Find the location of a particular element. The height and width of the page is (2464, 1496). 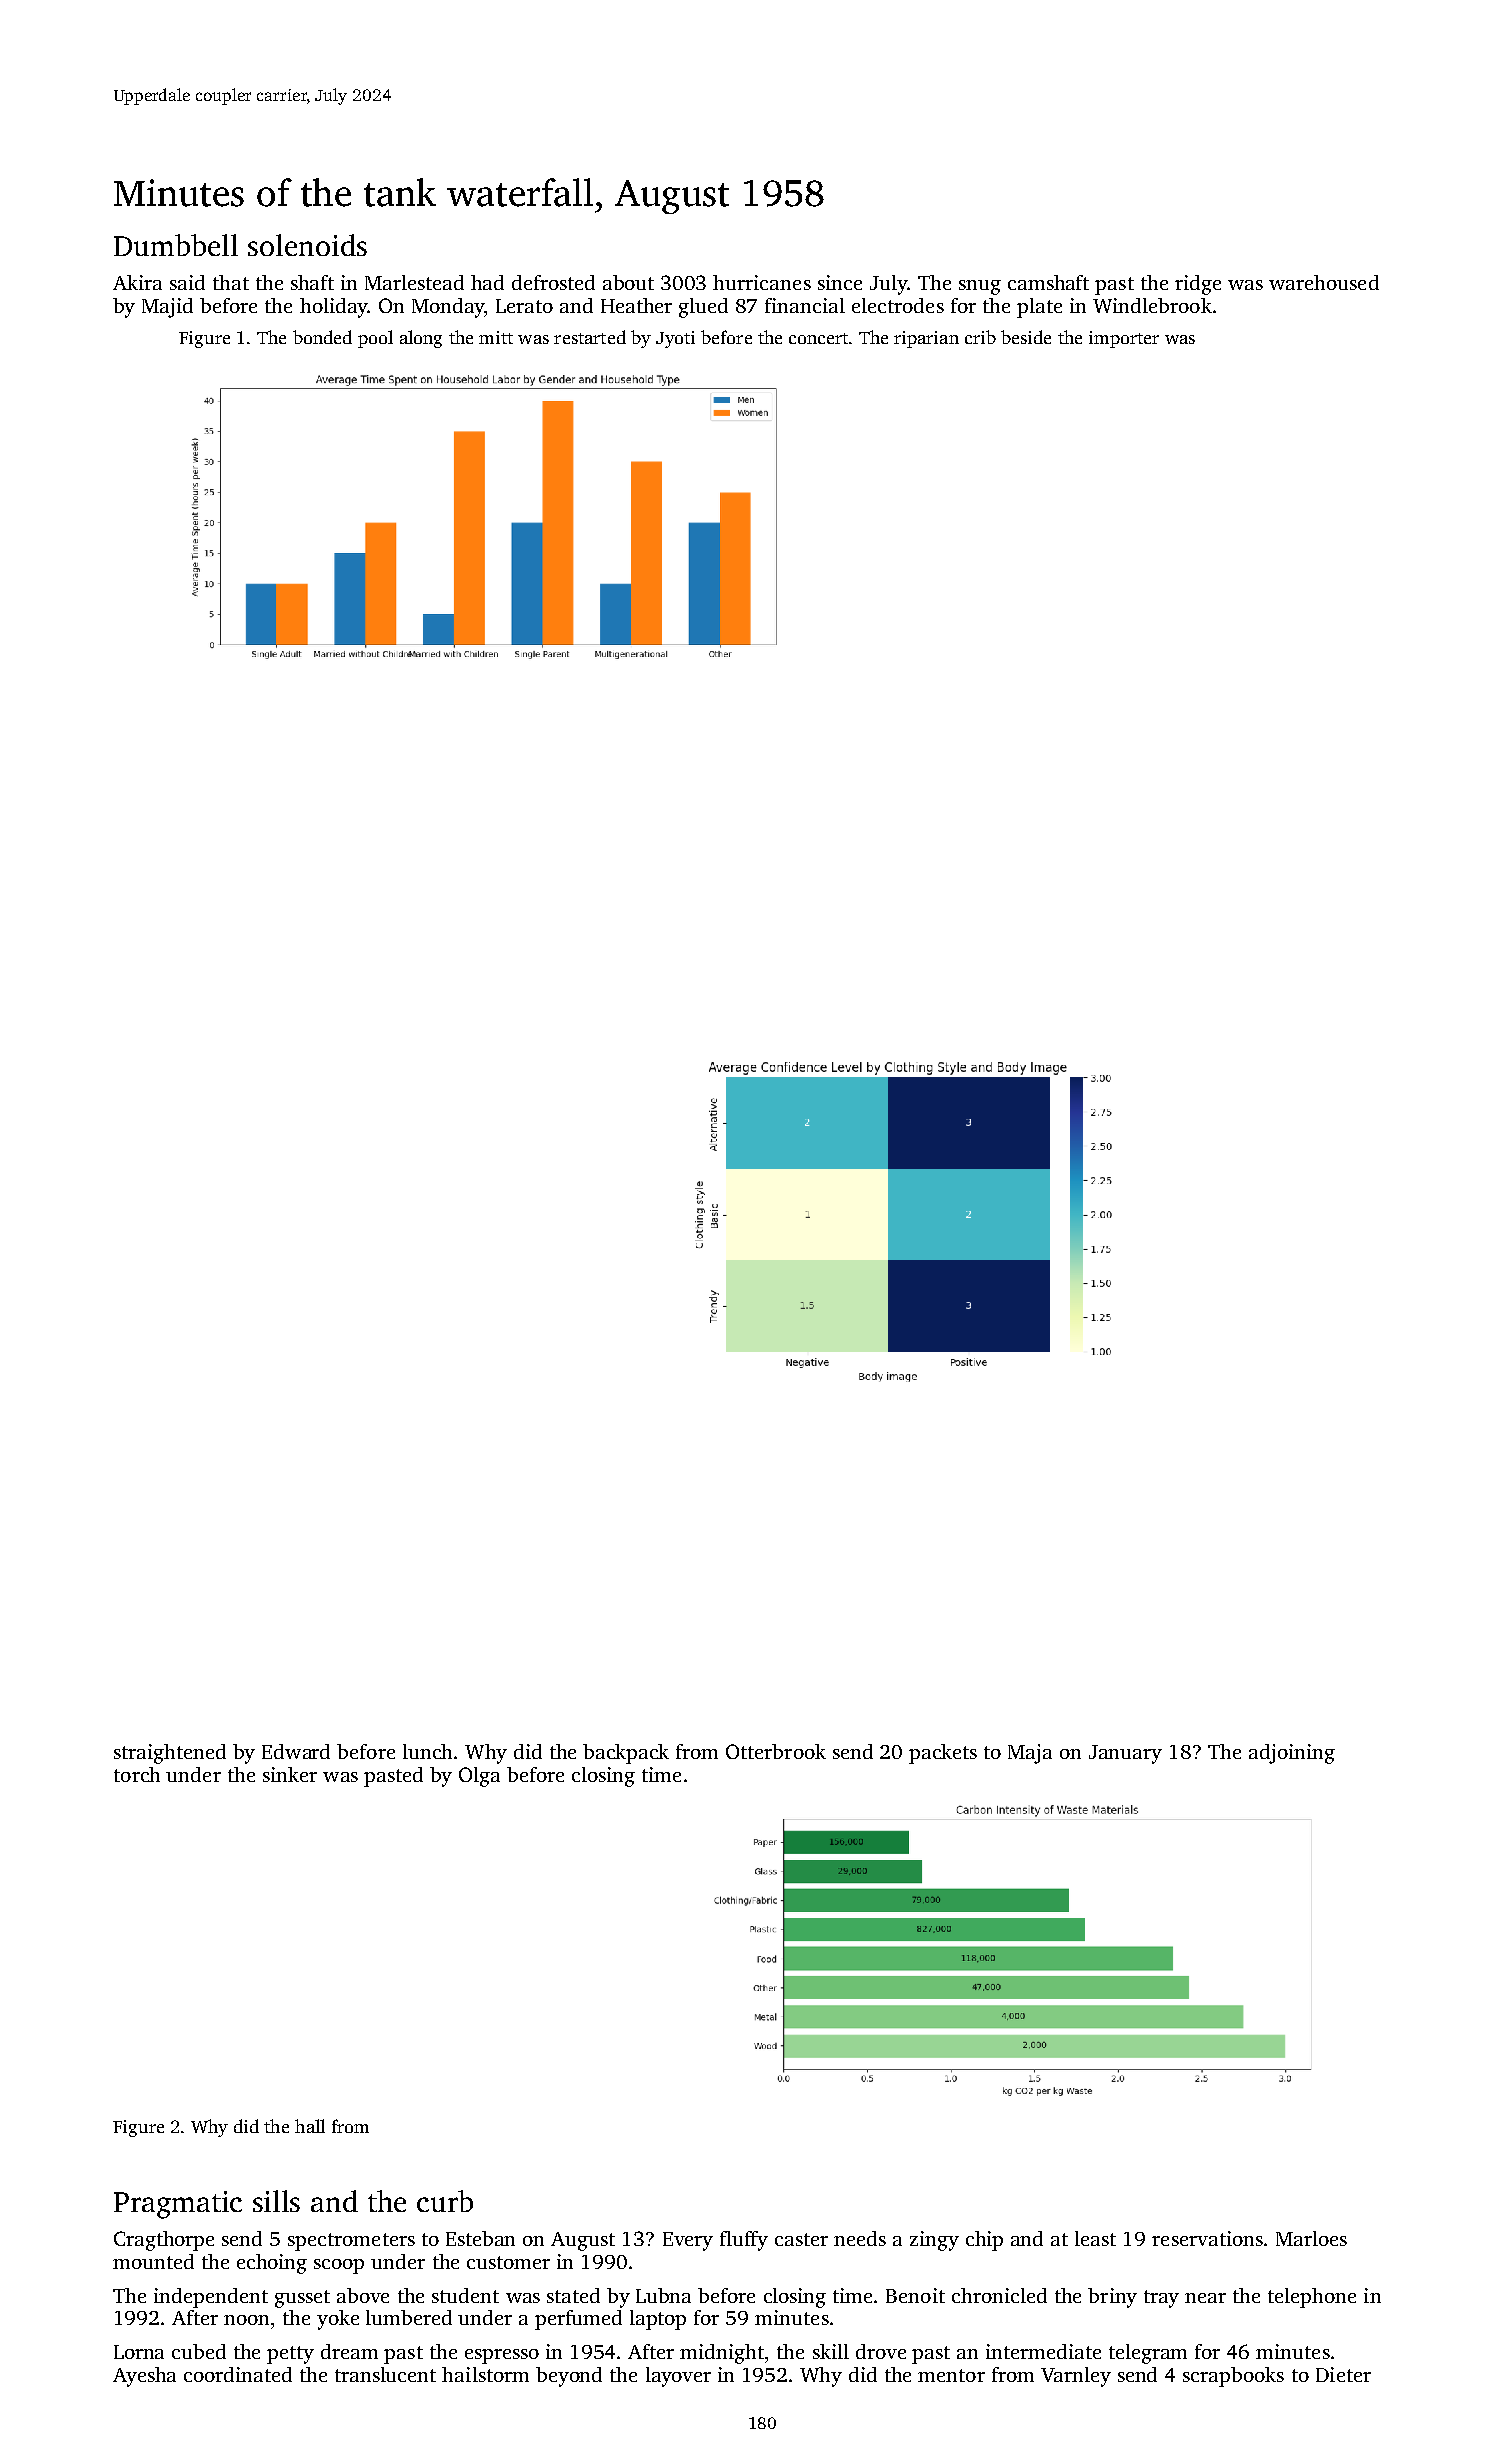

financial is located at coordinates (805, 305).
